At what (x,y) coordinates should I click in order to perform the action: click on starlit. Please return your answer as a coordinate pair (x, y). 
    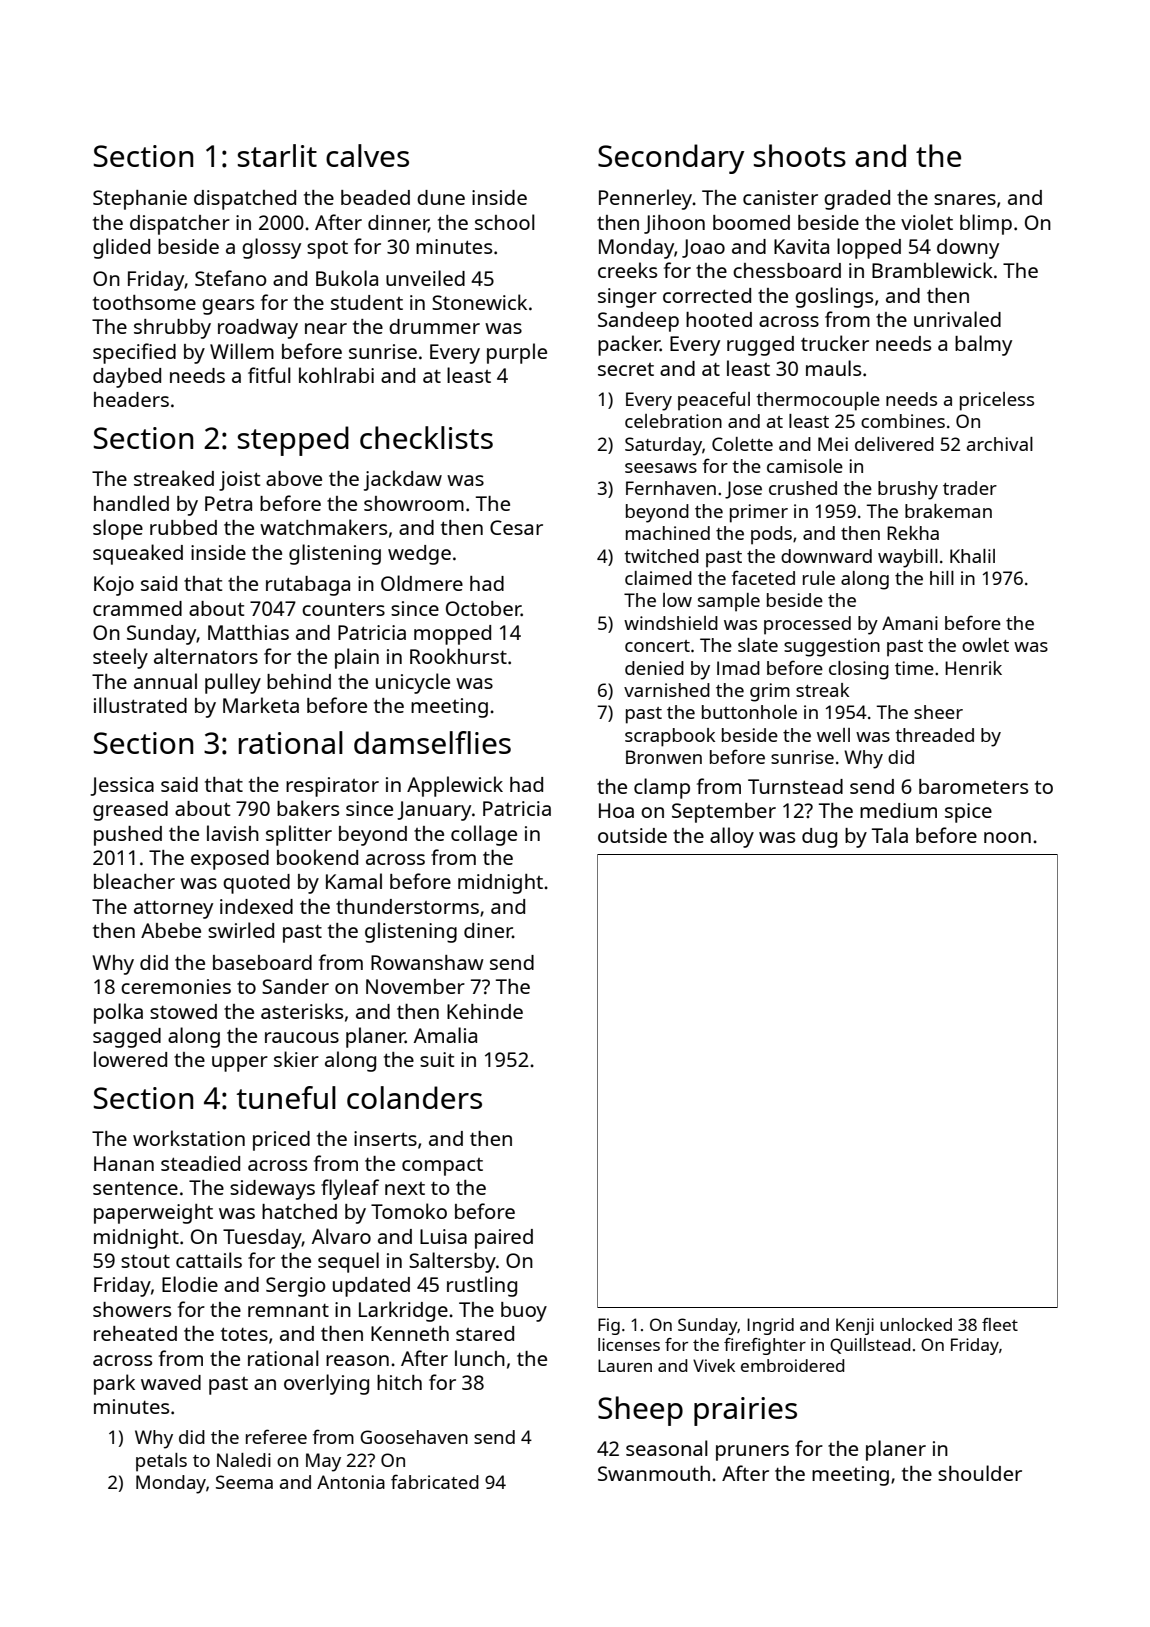
    Looking at the image, I should click on (277, 155).
